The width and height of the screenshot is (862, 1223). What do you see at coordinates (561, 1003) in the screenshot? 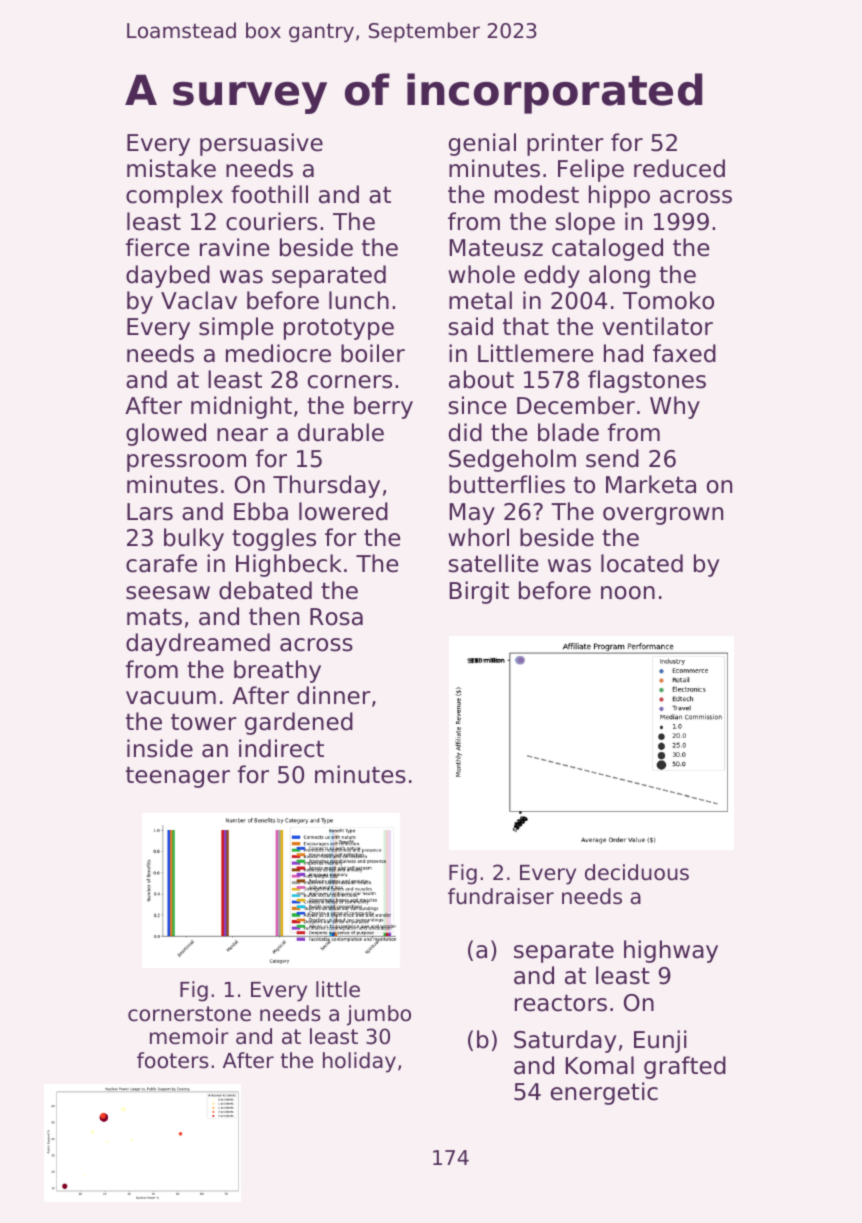
I see `reactors` at bounding box center [561, 1003].
